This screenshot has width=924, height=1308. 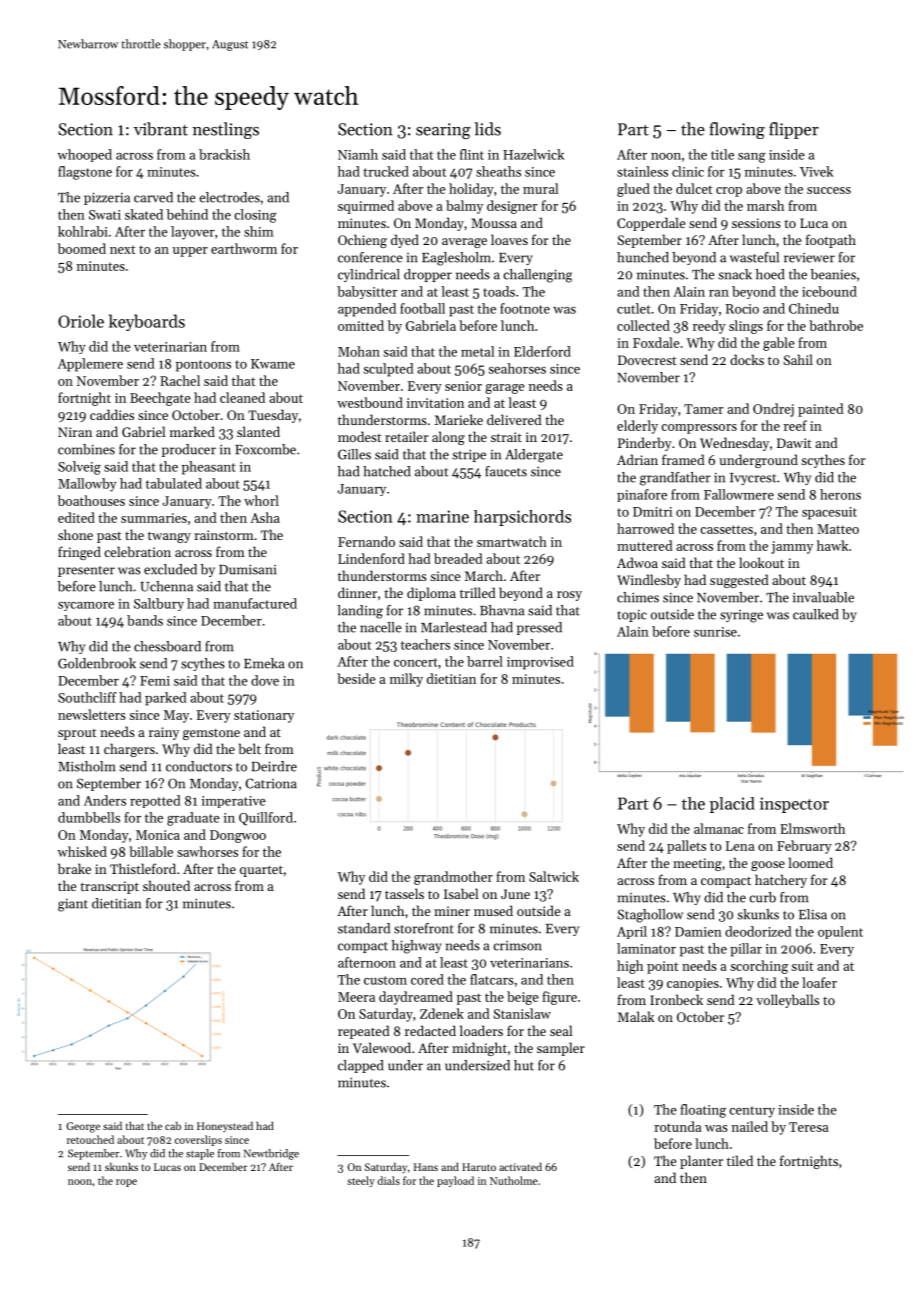 What do you see at coordinates (224, 154) in the screenshot?
I see `brackish` at bounding box center [224, 154].
